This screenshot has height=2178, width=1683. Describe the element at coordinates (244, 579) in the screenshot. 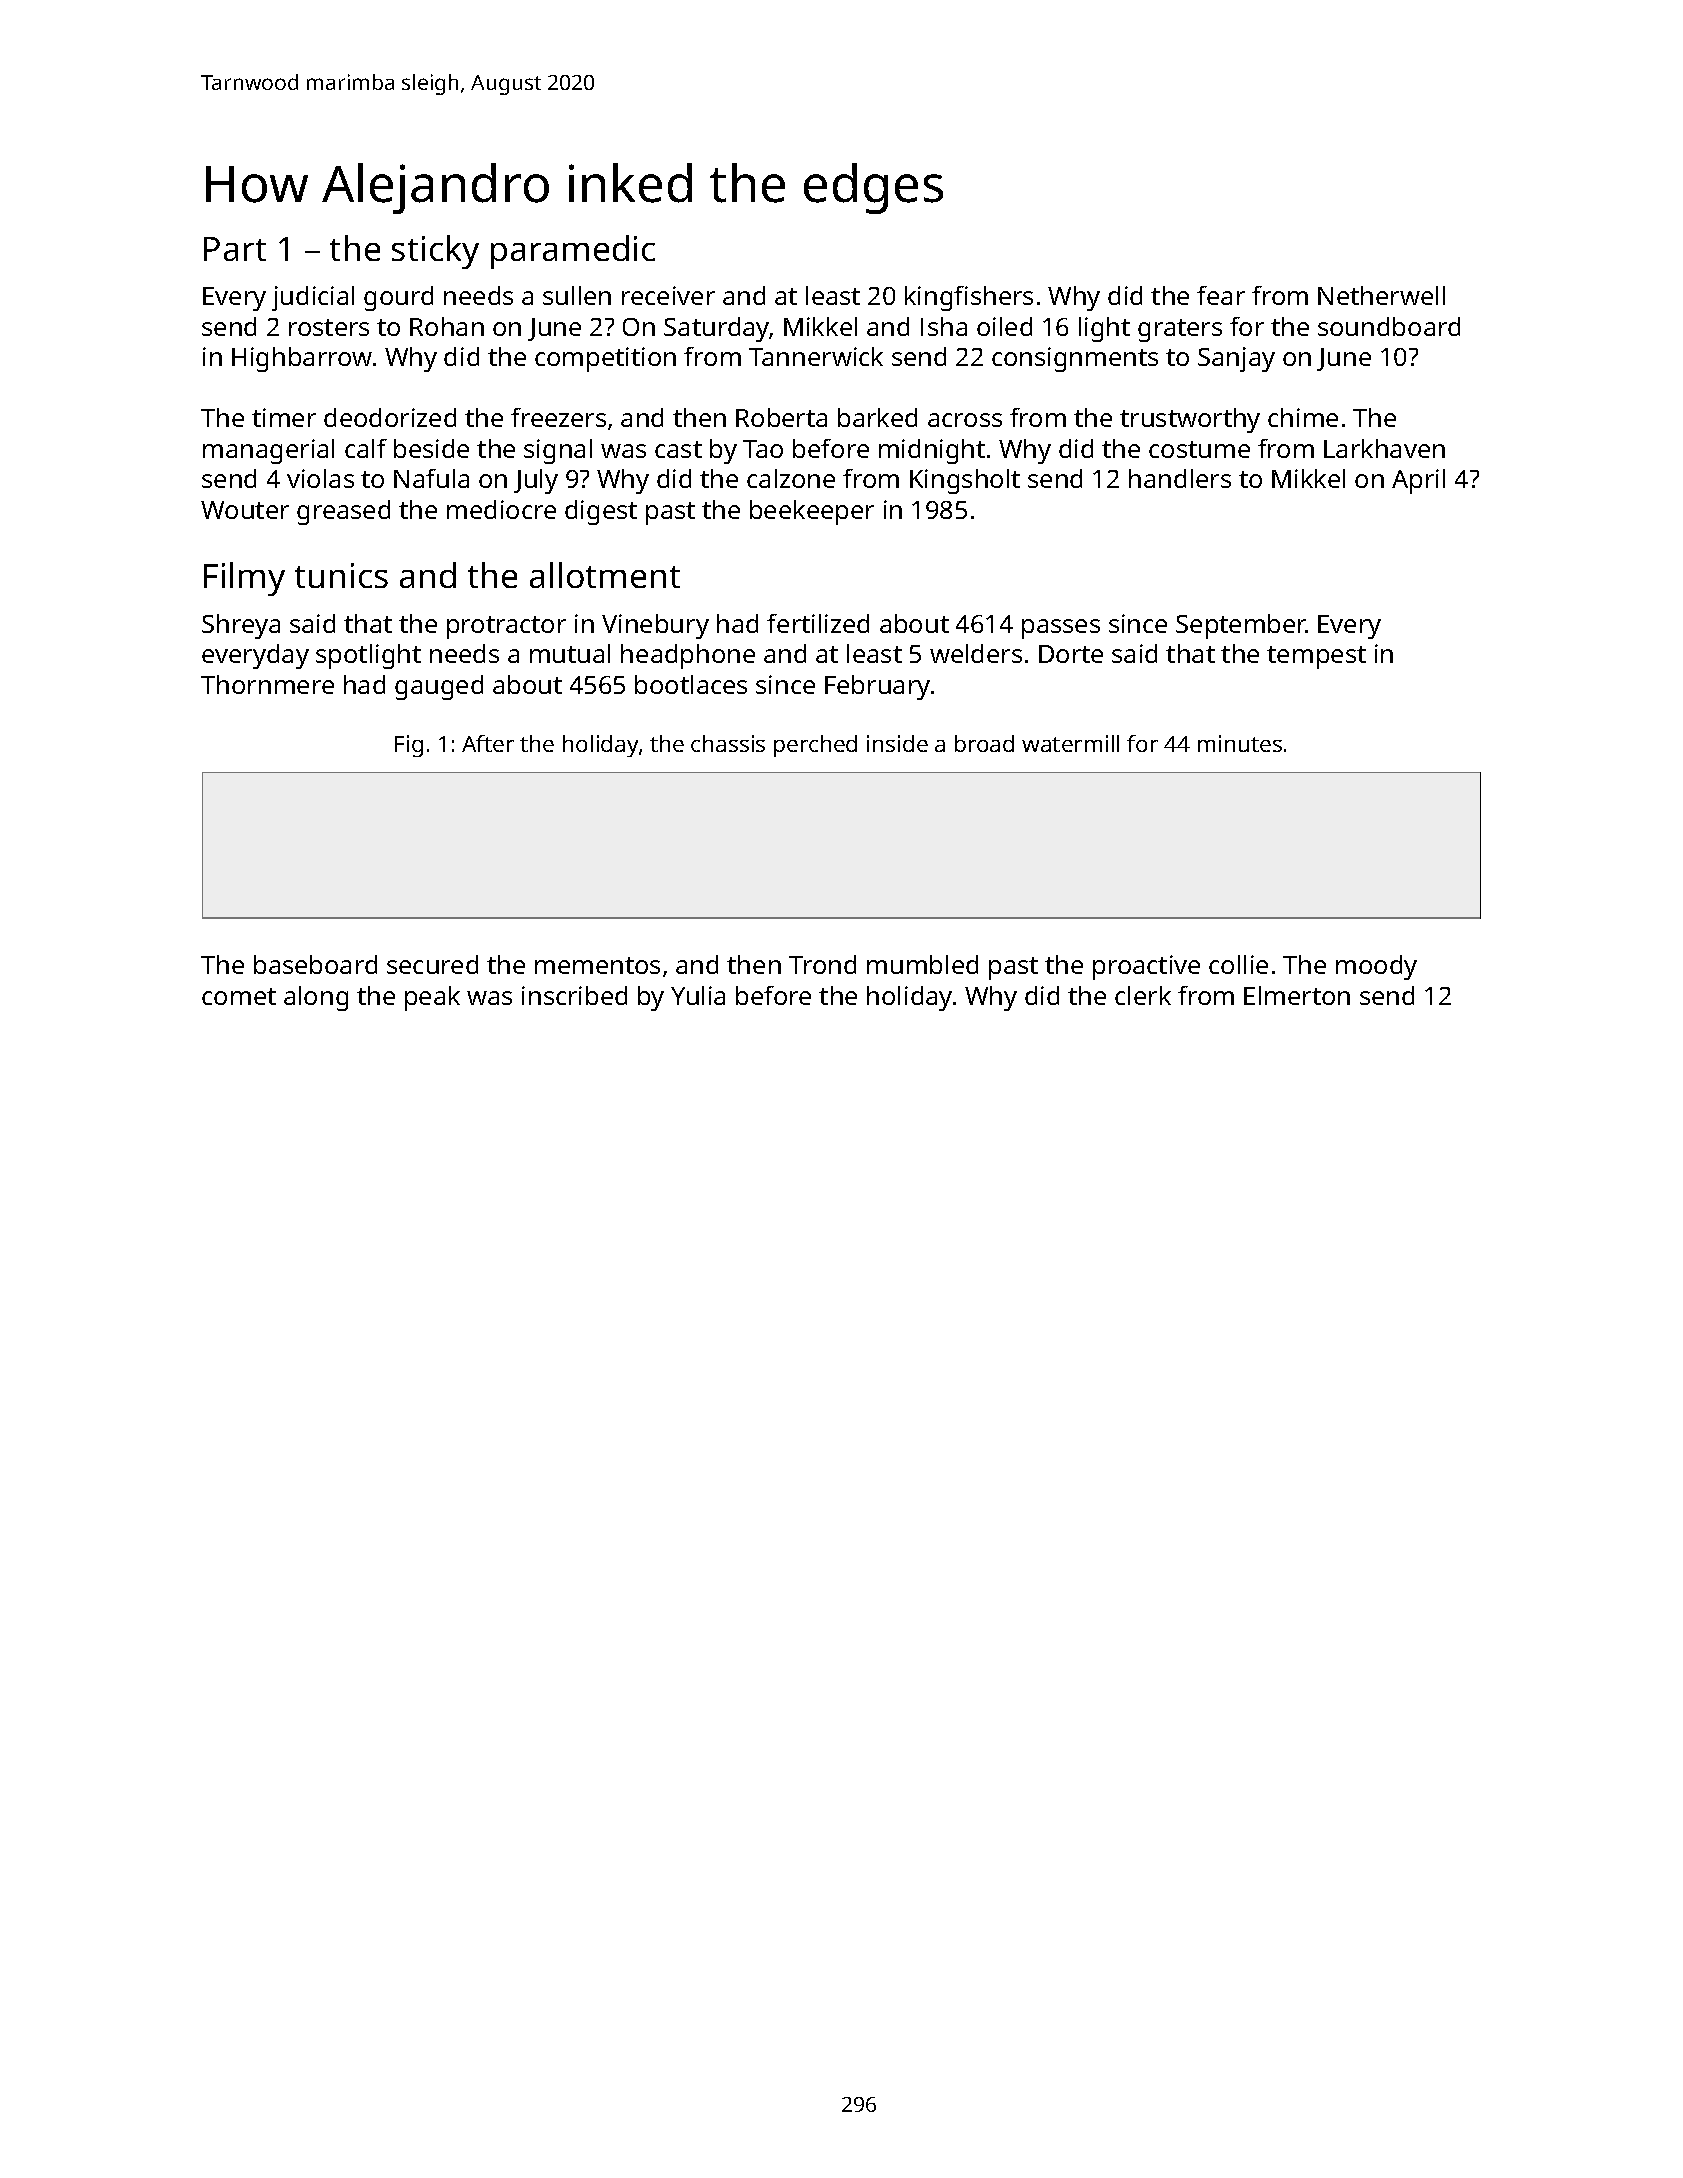

I see `Filmy` at that location.
